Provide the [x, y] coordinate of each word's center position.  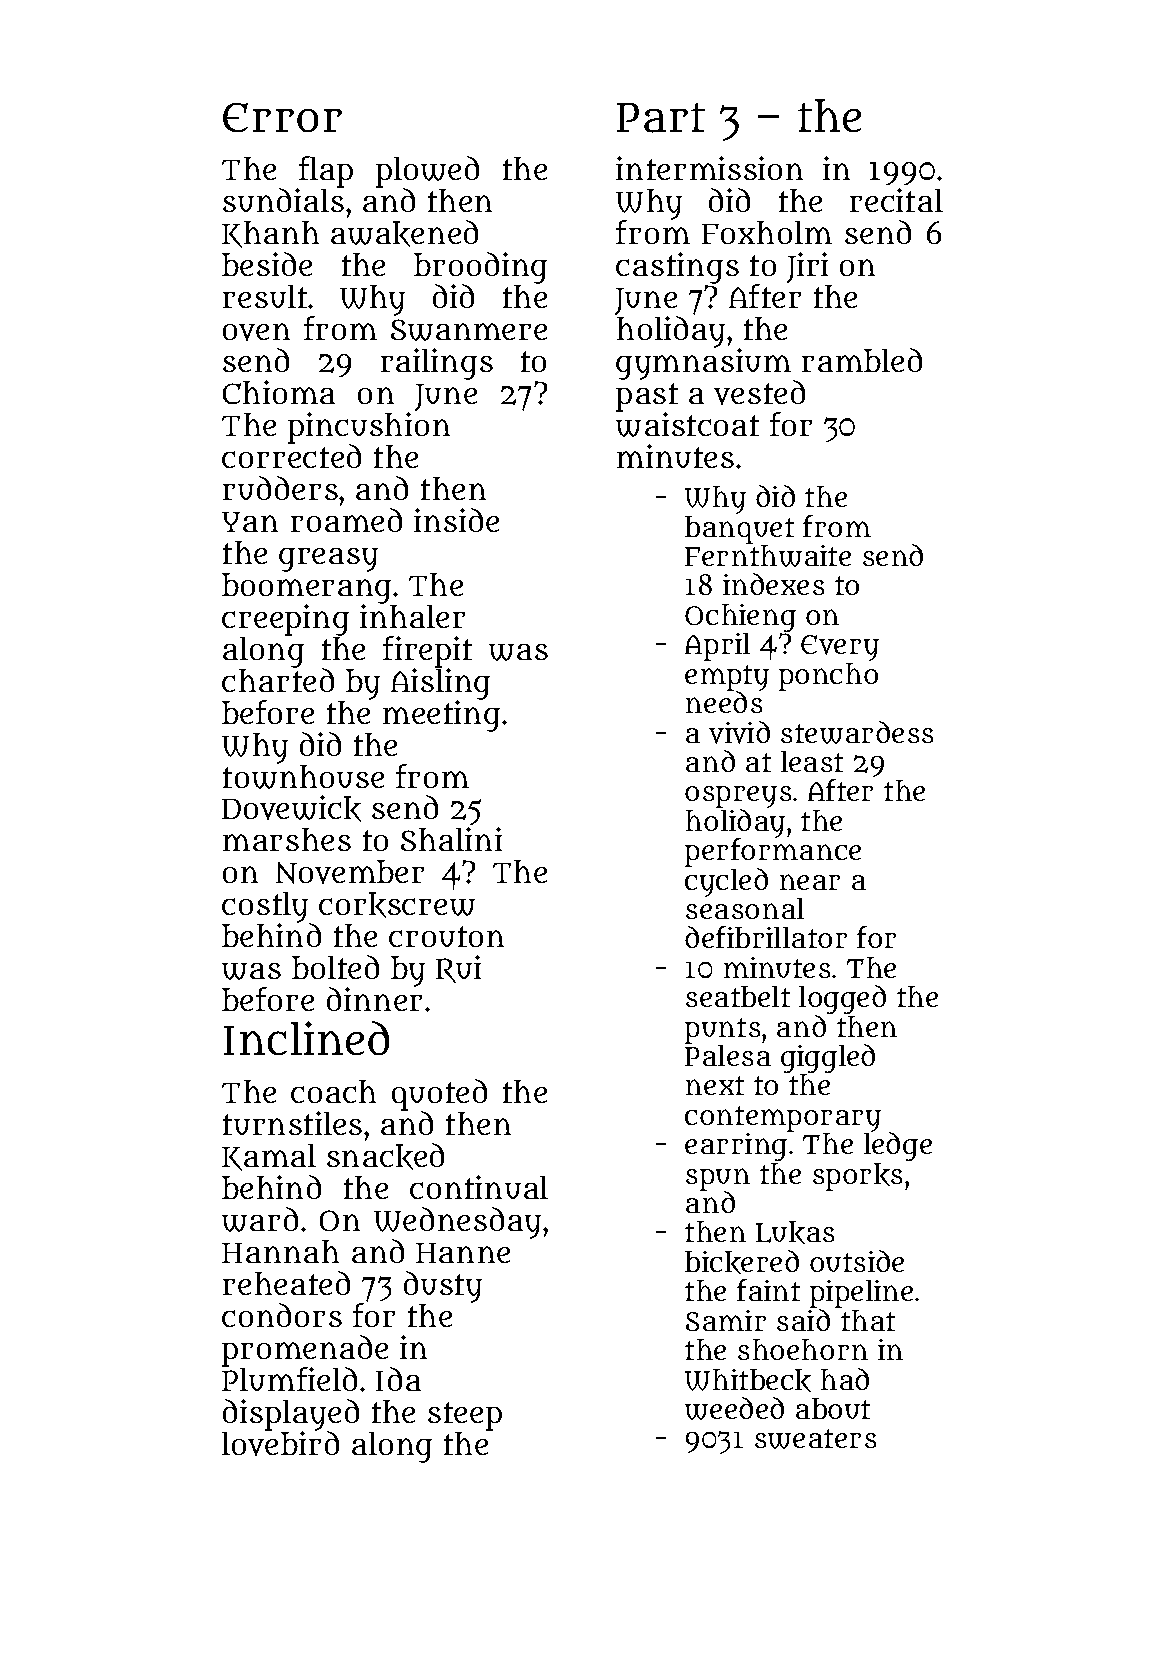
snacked [385, 1156]
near [810, 882]
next [715, 1085]
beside [267, 264]
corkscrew [397, 905]
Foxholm [767, 232]
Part [661, 118]
